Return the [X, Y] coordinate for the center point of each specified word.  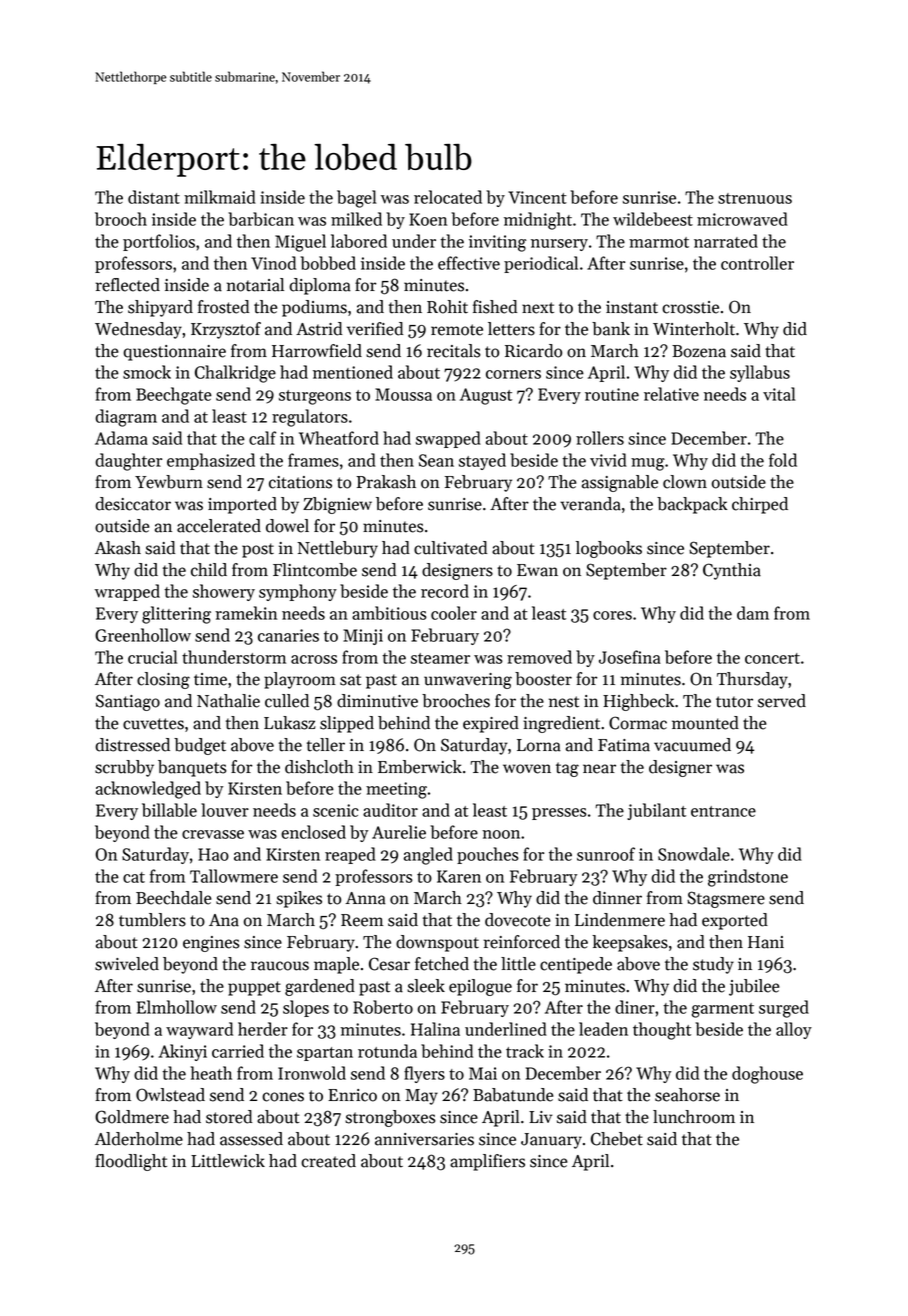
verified [375, 329]
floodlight [131, 1162]
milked [356, 219]
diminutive [377, 701]
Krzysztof [226, 330]
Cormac [638, 723]
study [713, 965]
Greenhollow [143, 635]
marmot [659, 242]
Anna [365, 898]
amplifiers [487, 1162]
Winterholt [694, 329]
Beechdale [174, 898]
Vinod [273, 263]
